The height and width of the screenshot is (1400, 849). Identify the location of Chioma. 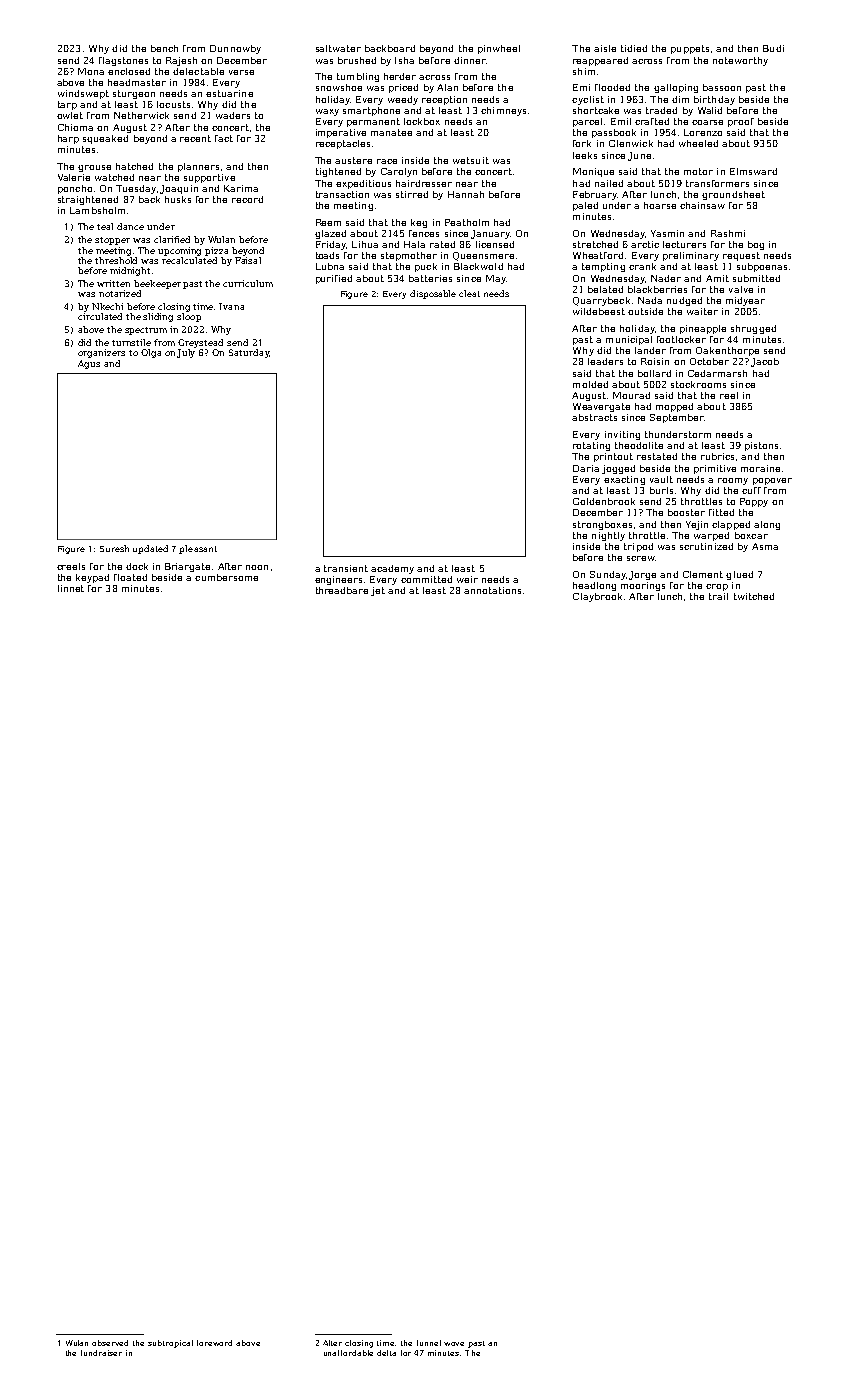
(75, 127).
